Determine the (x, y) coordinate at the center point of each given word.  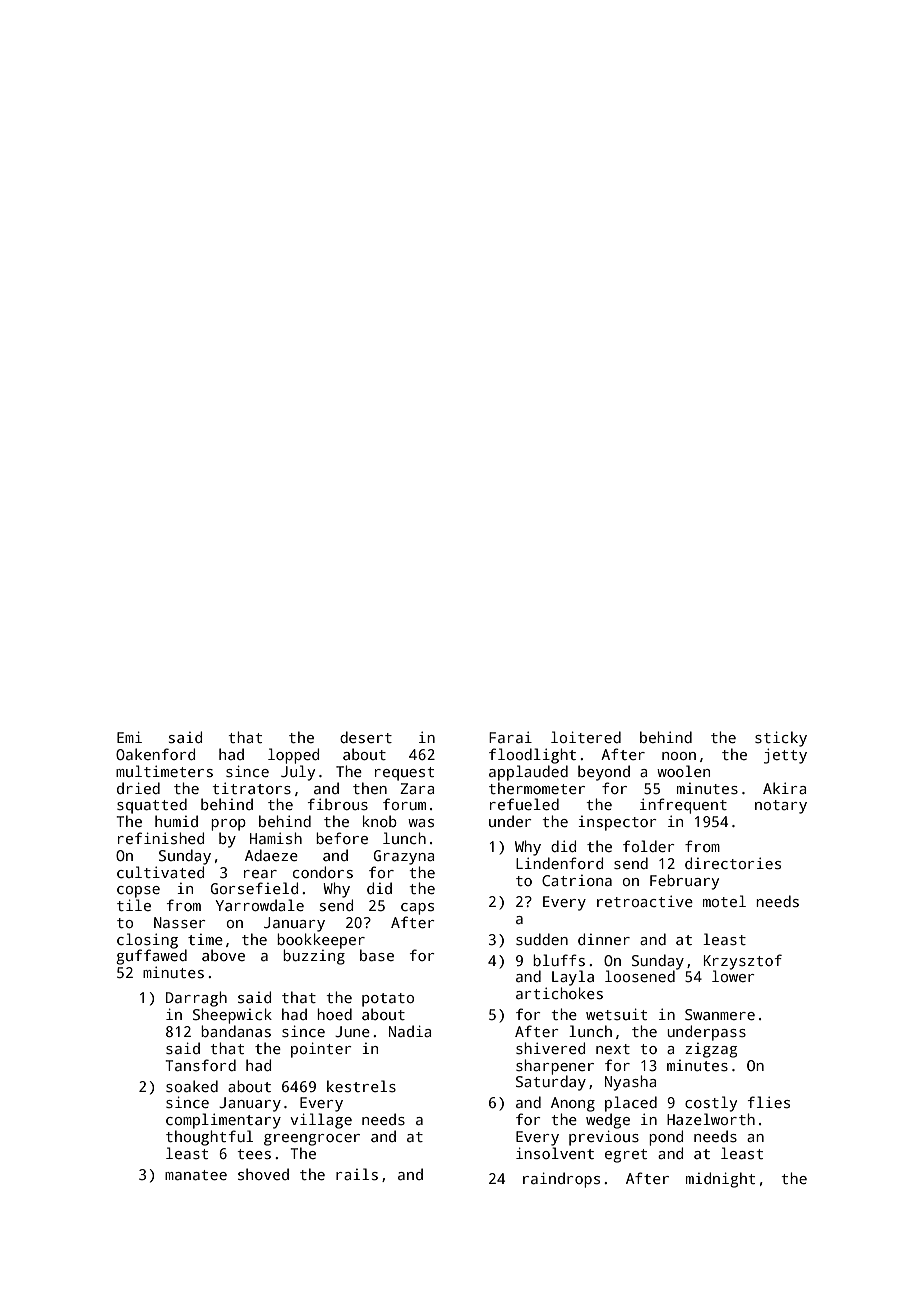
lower (733, 976)
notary (781, 807)
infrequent (683, 806)
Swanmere (720, 1014)
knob (380, 821)
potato (388, 1000)
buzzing (314, 957)
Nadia (410, 1031)
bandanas (236, 1031)
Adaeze (271, 855)
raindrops (561, 1180)
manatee (196, 1175)
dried (138, 788)
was (421, 823)
